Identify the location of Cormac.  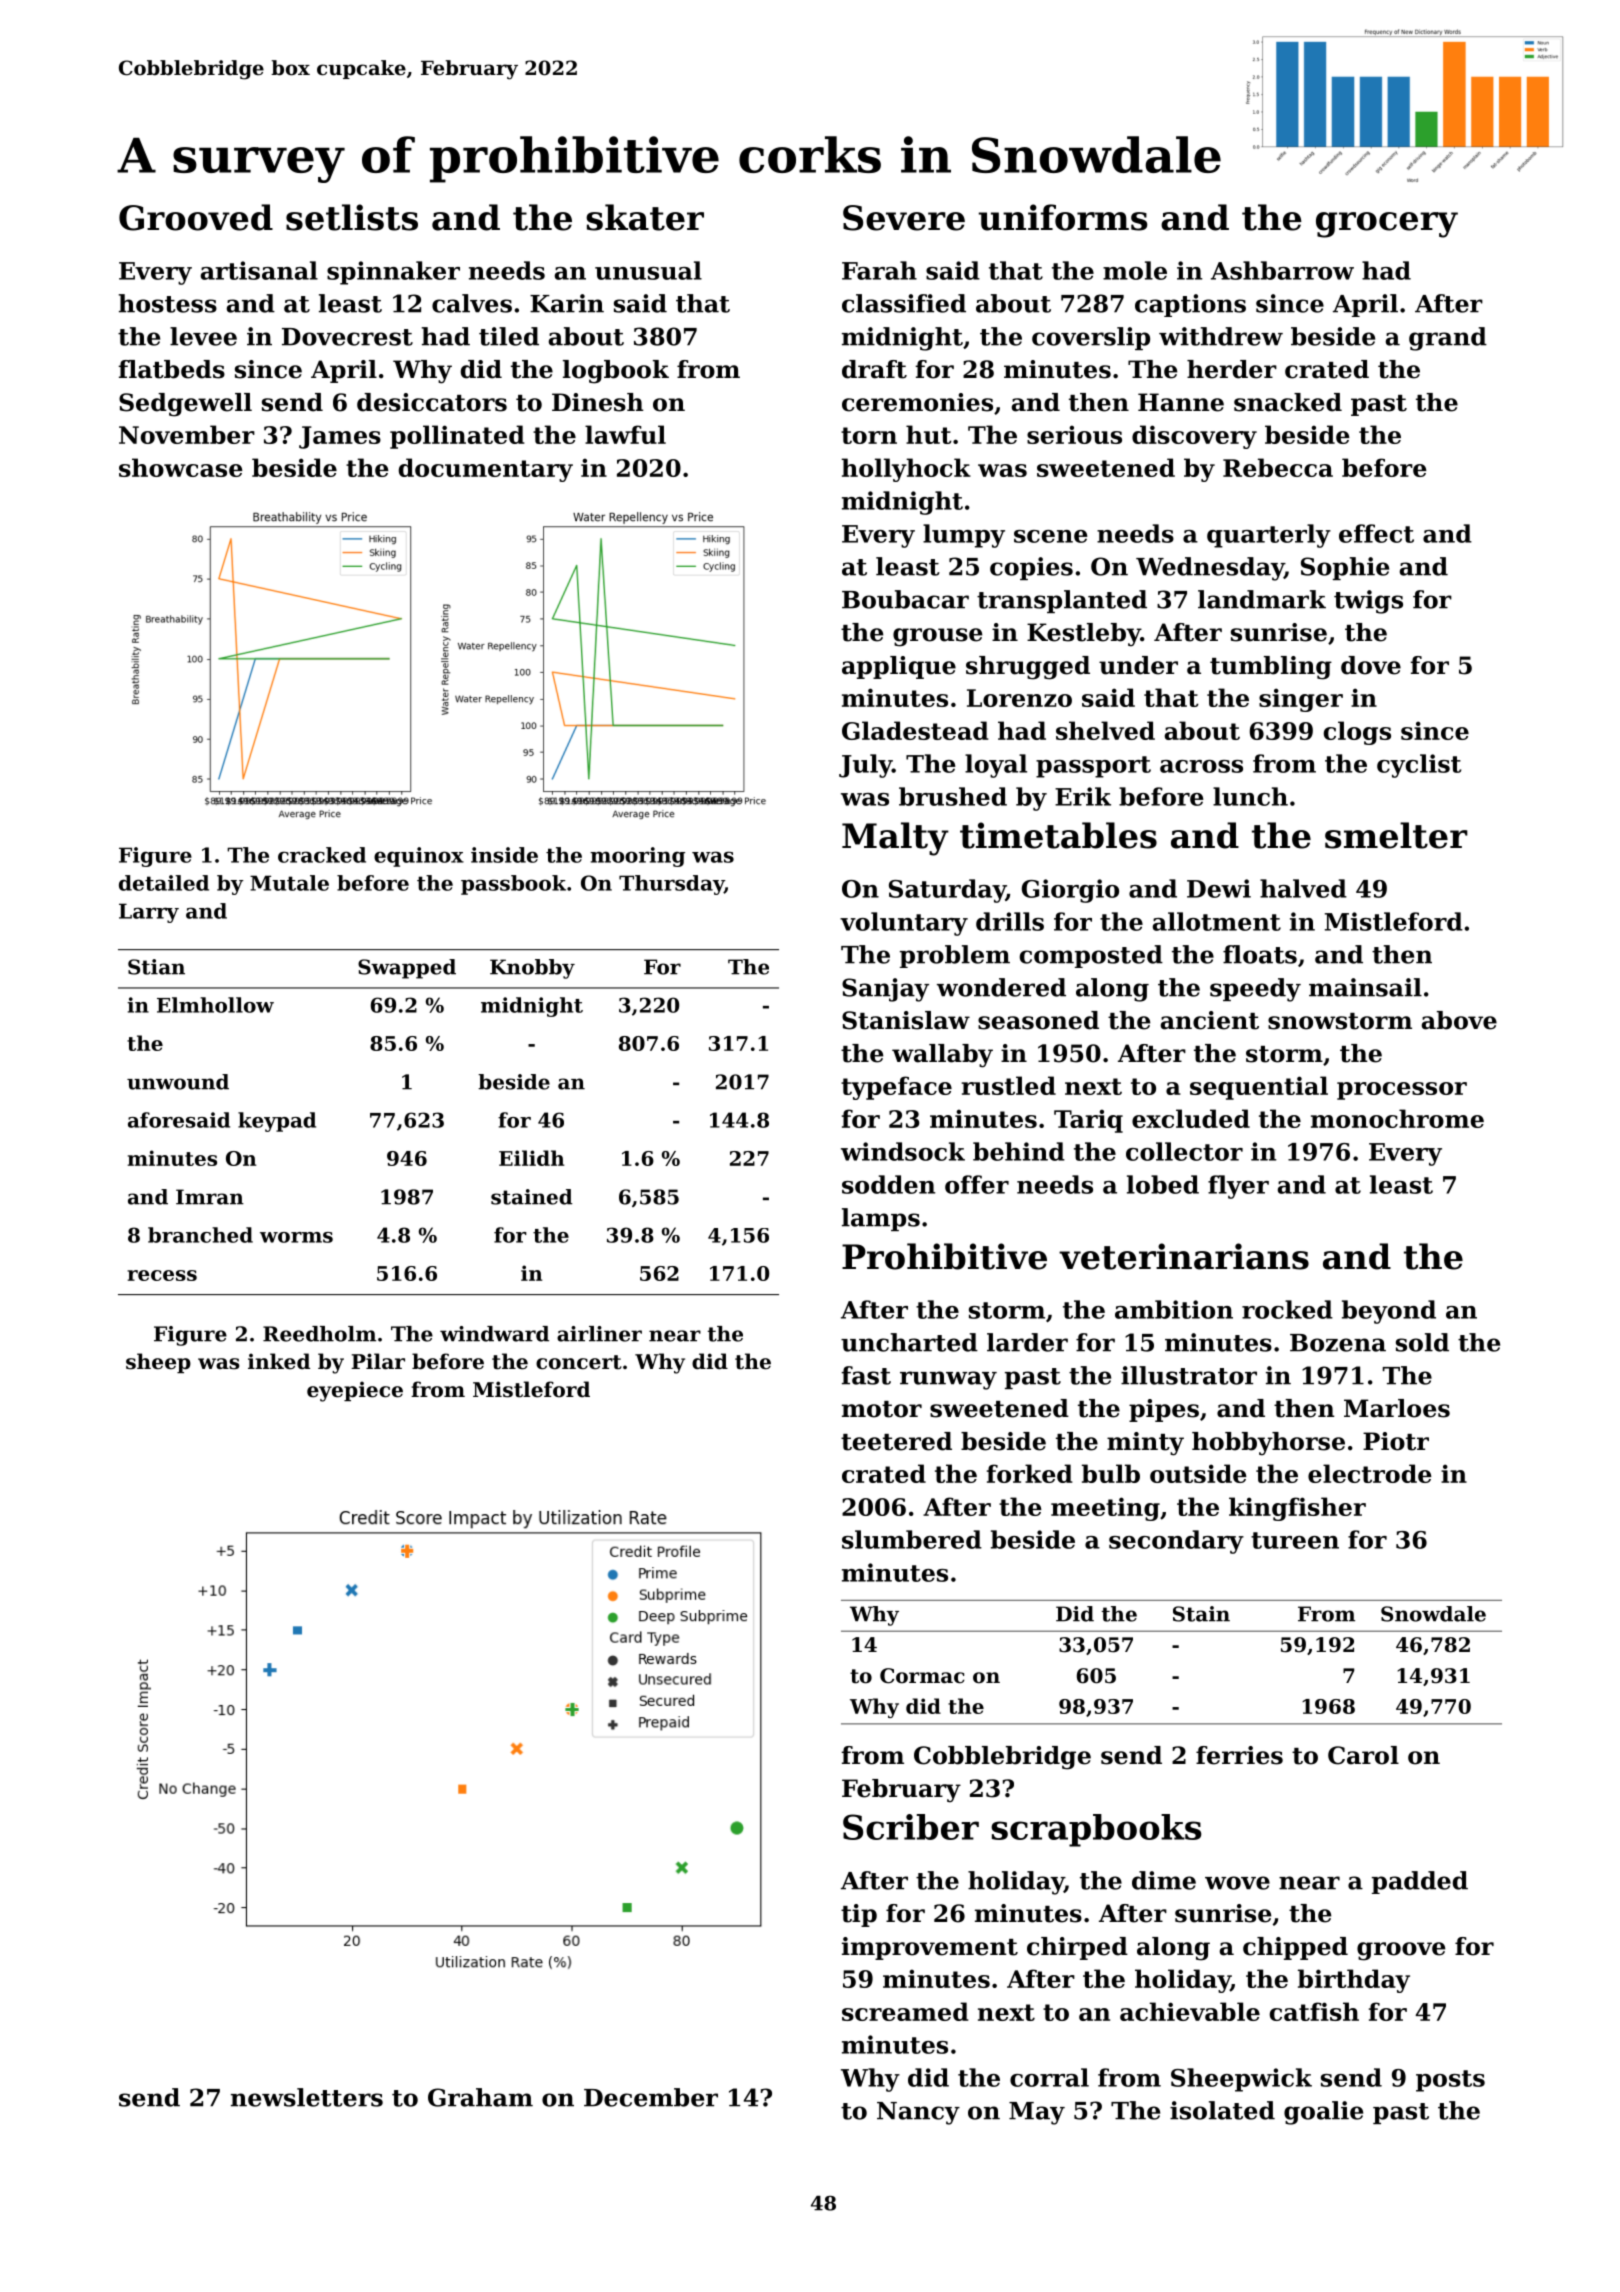
(922, 1676).
